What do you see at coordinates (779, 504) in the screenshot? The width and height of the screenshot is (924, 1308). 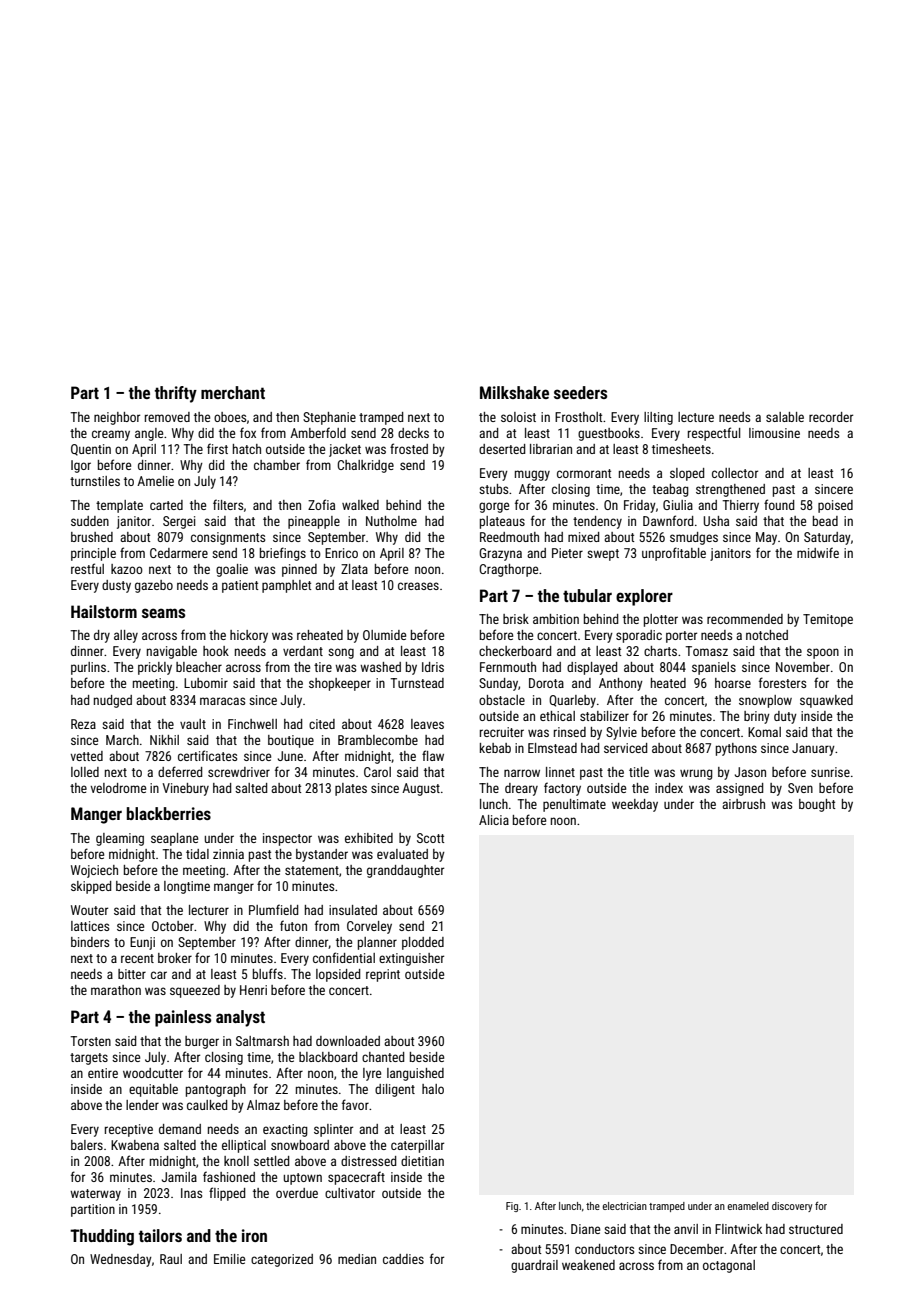 I see `found` at bounding box center [779, 504].
